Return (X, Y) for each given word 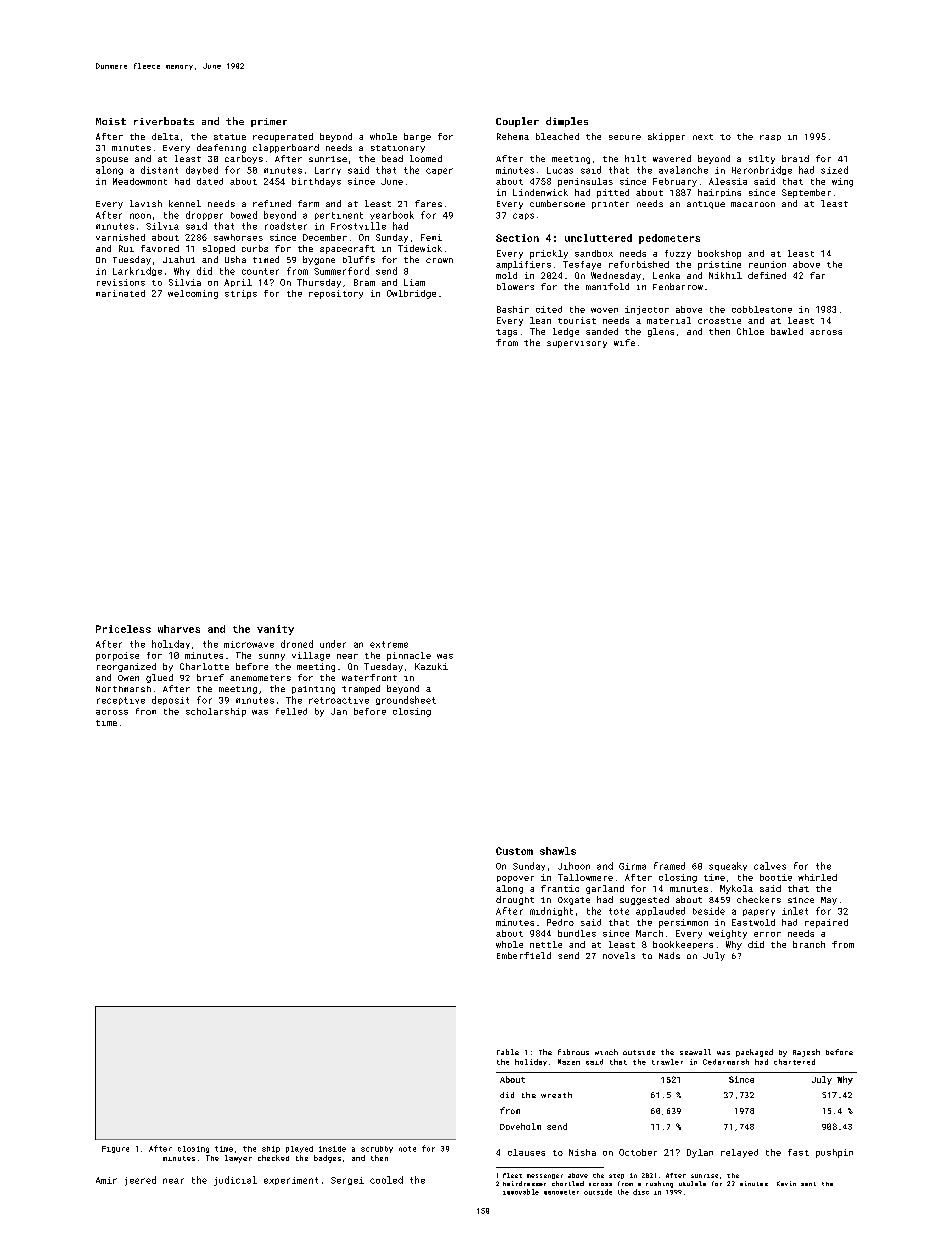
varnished (120, 237)
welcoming (193, 294)
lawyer (238, 1159)
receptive (121, 701)
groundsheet (406, 700)
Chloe (750, 331)
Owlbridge (411, 294)
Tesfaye (582, 265)
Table (508, 1052)
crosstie (719, 321)
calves (770, 866)
